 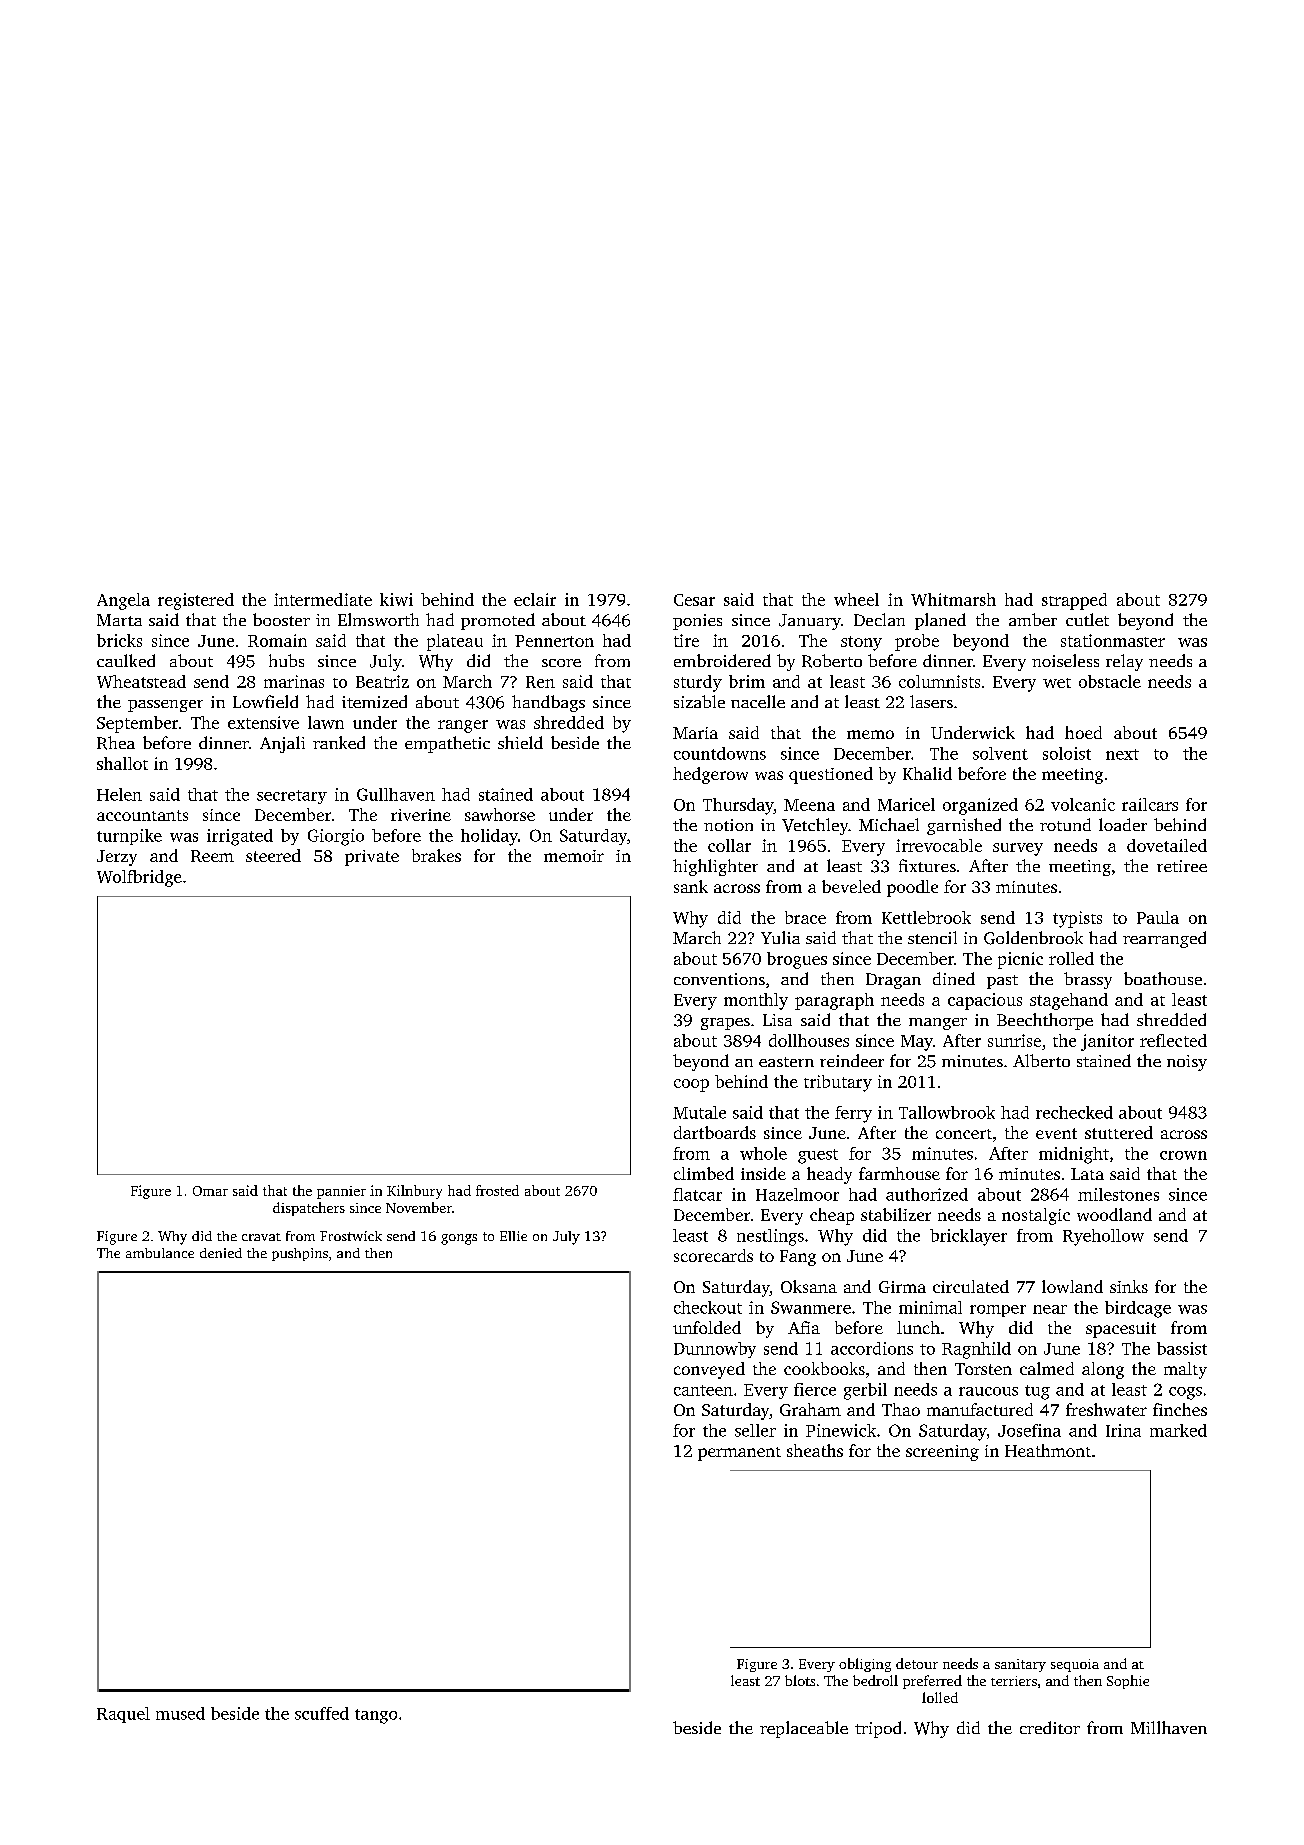 I want to click on Wolfbridge, so click(x=139, y=878).
